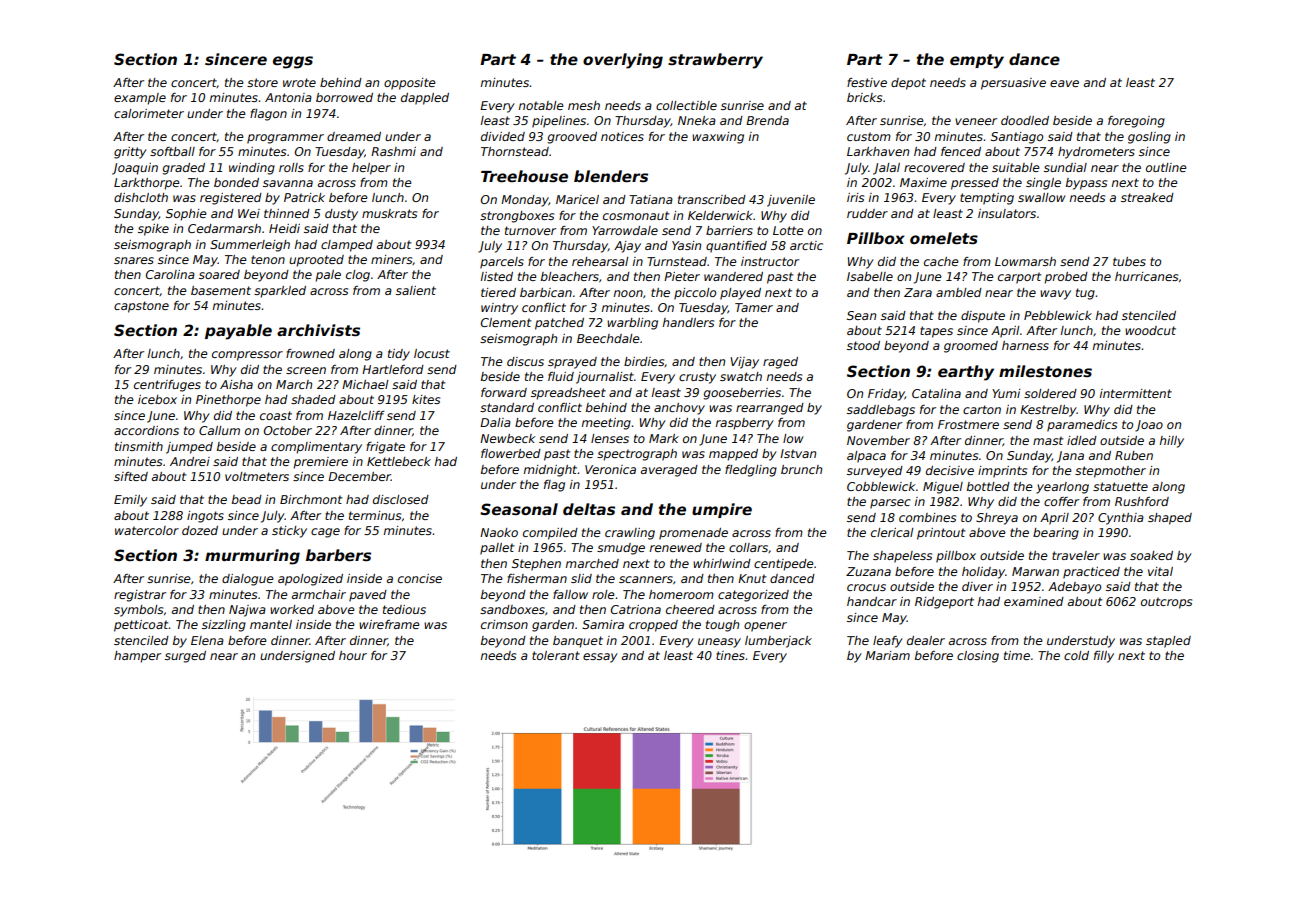 The height and width of the page is (924, 1308). Describe the element at coordinates (890, 504) in the page. I see `parsec` at that location.
